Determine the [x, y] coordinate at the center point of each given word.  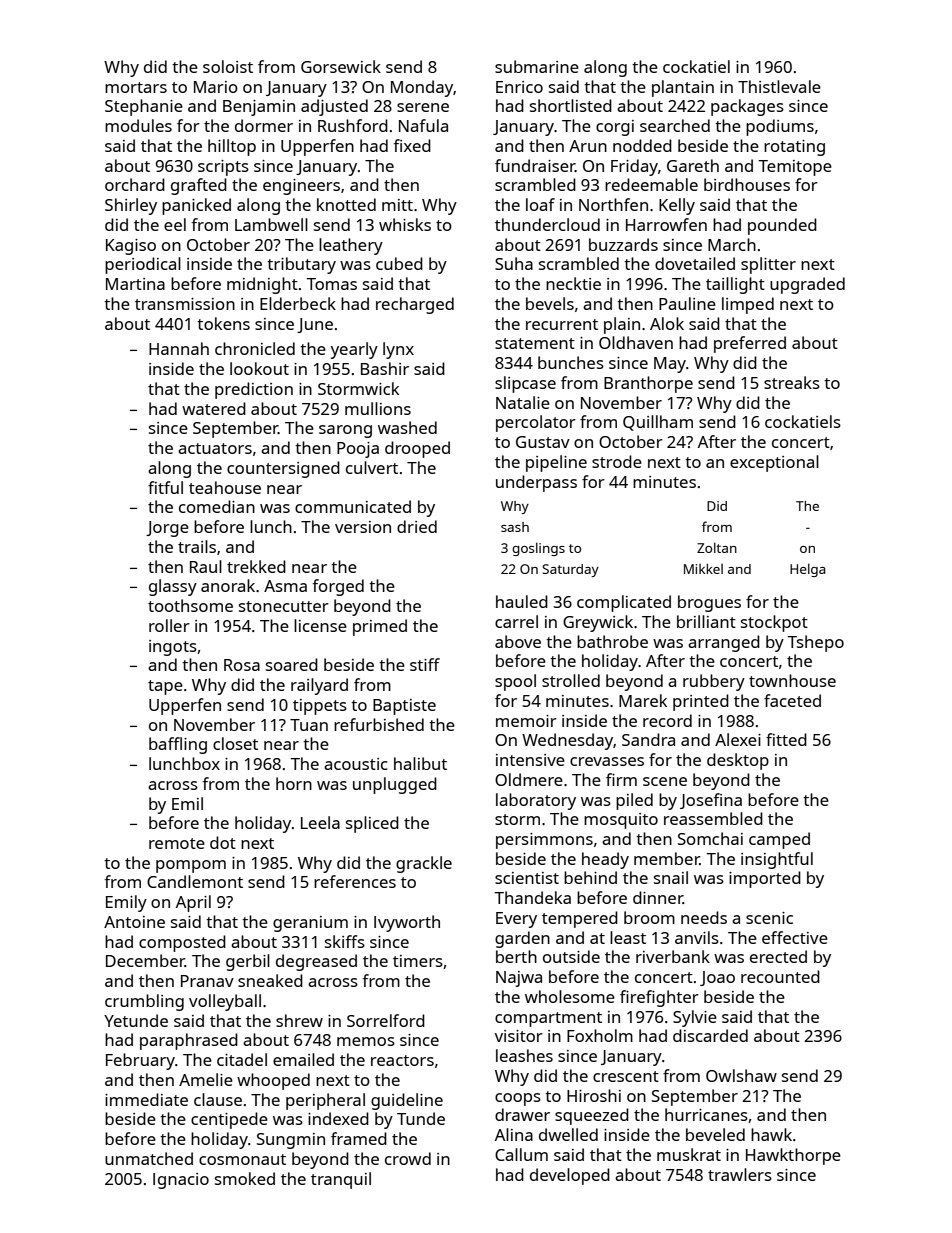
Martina [135, 284]
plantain [683, 88]
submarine [537, 66]
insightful [777, 860]
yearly [354, 350]
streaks [792, 382]
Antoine [134, 922]
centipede [229, 1120]
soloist [228, 66]
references [355, 881]
